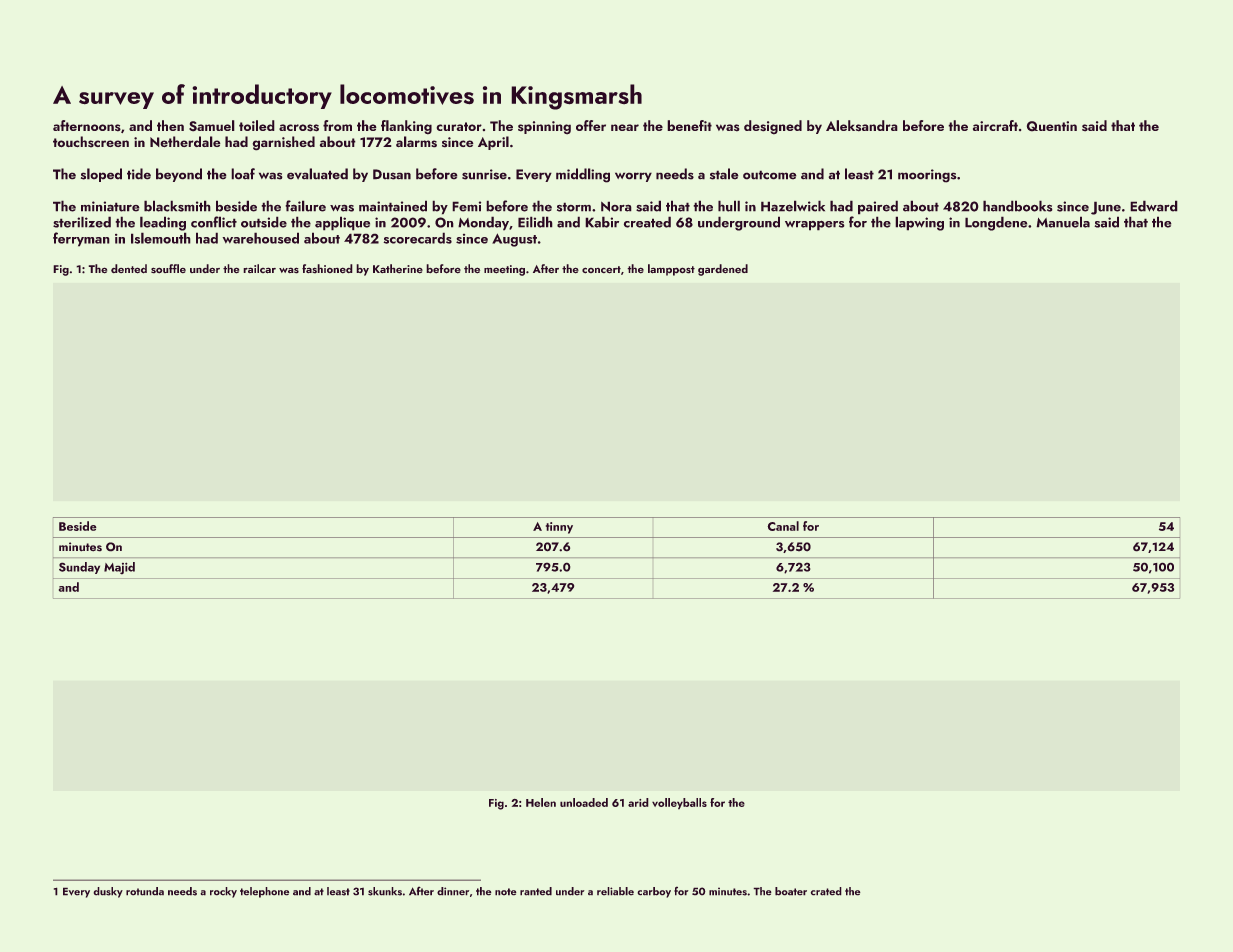 The image size is (1233, 952). I want to click on gardened, so click(723, 270).
